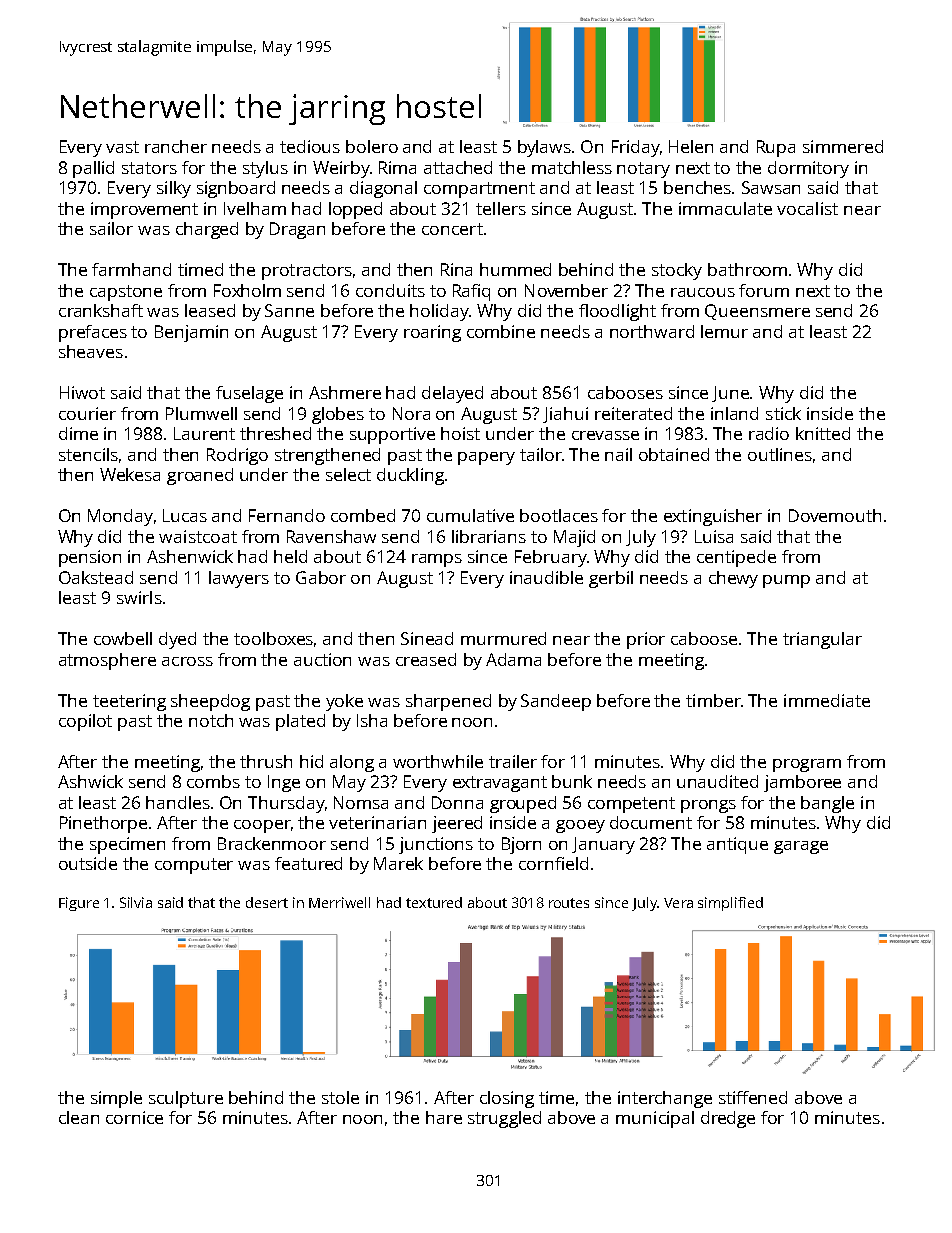  I want to click on bootlaces, so click(559, 515).
